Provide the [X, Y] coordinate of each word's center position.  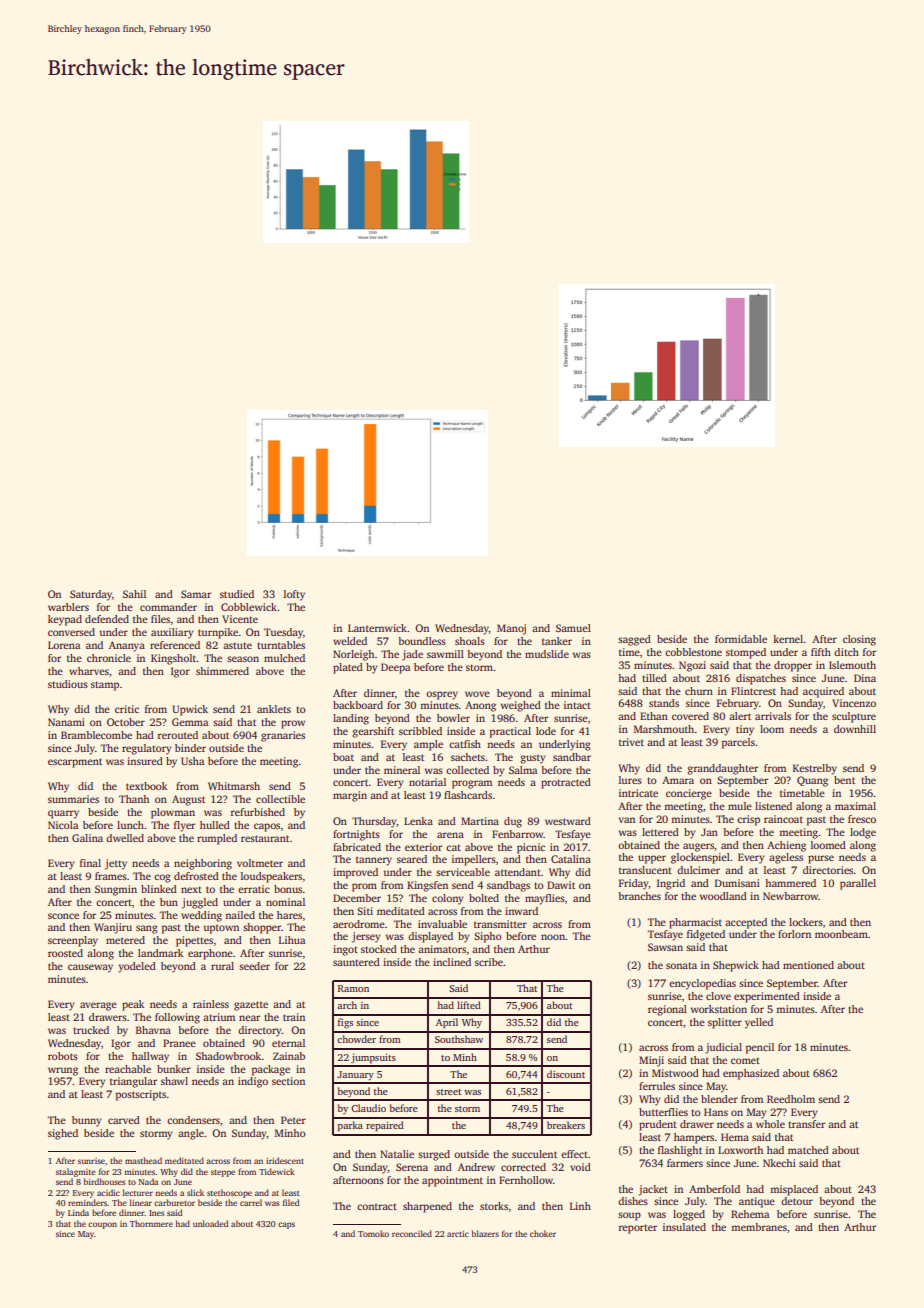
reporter [638, 1229]
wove [477, 694]
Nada [148, 1181]
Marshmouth [664, 729]
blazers [485, 1233]
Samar [196, 594]
